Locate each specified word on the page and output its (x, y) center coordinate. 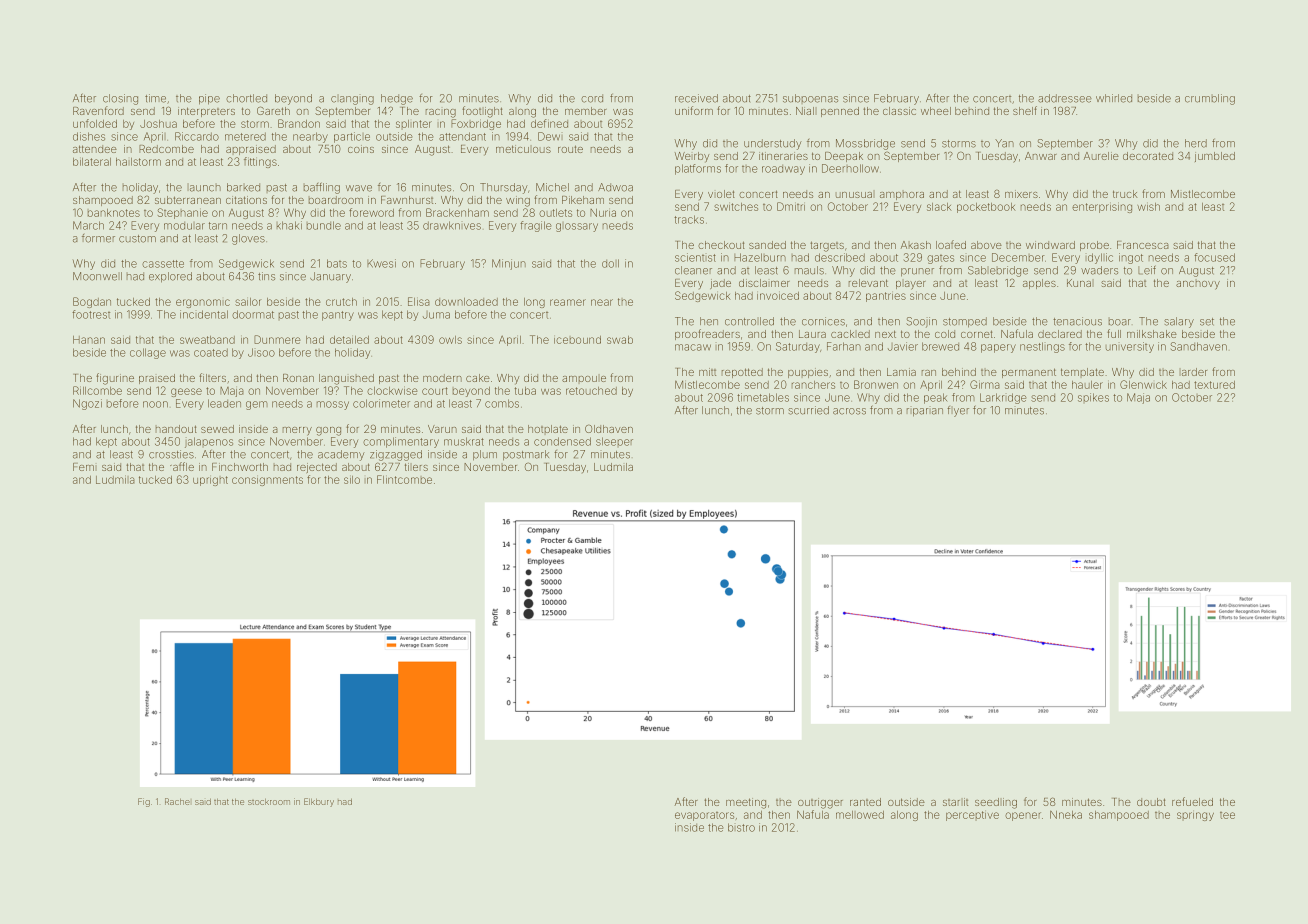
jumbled (1215, 157)
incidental (204, 314)
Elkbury (319, 802)
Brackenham (457, 212)
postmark (526, 455)
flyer (958, 411)
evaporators (704, 816)
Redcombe (166, 149)
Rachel (177, 801)
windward (1050, 245)
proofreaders (707, 334)
